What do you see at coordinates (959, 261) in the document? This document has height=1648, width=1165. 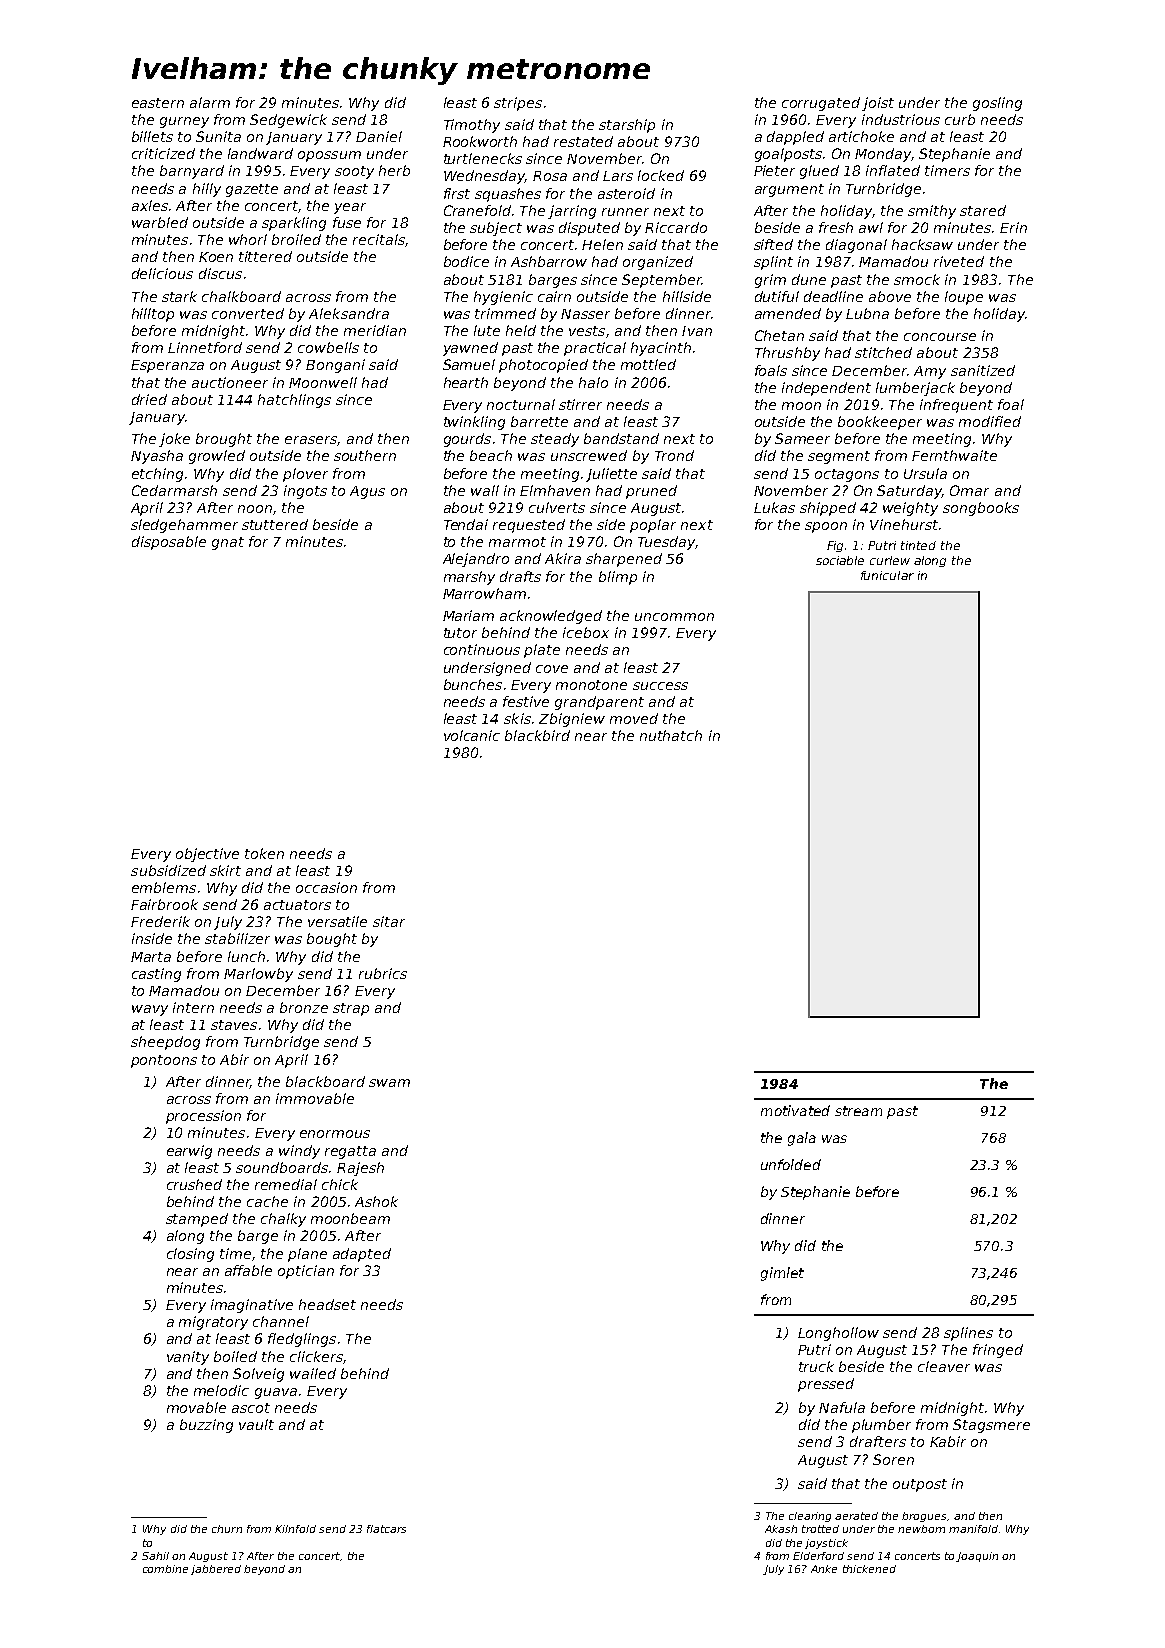 I see `riveted` at bounding box center [959, 261].
